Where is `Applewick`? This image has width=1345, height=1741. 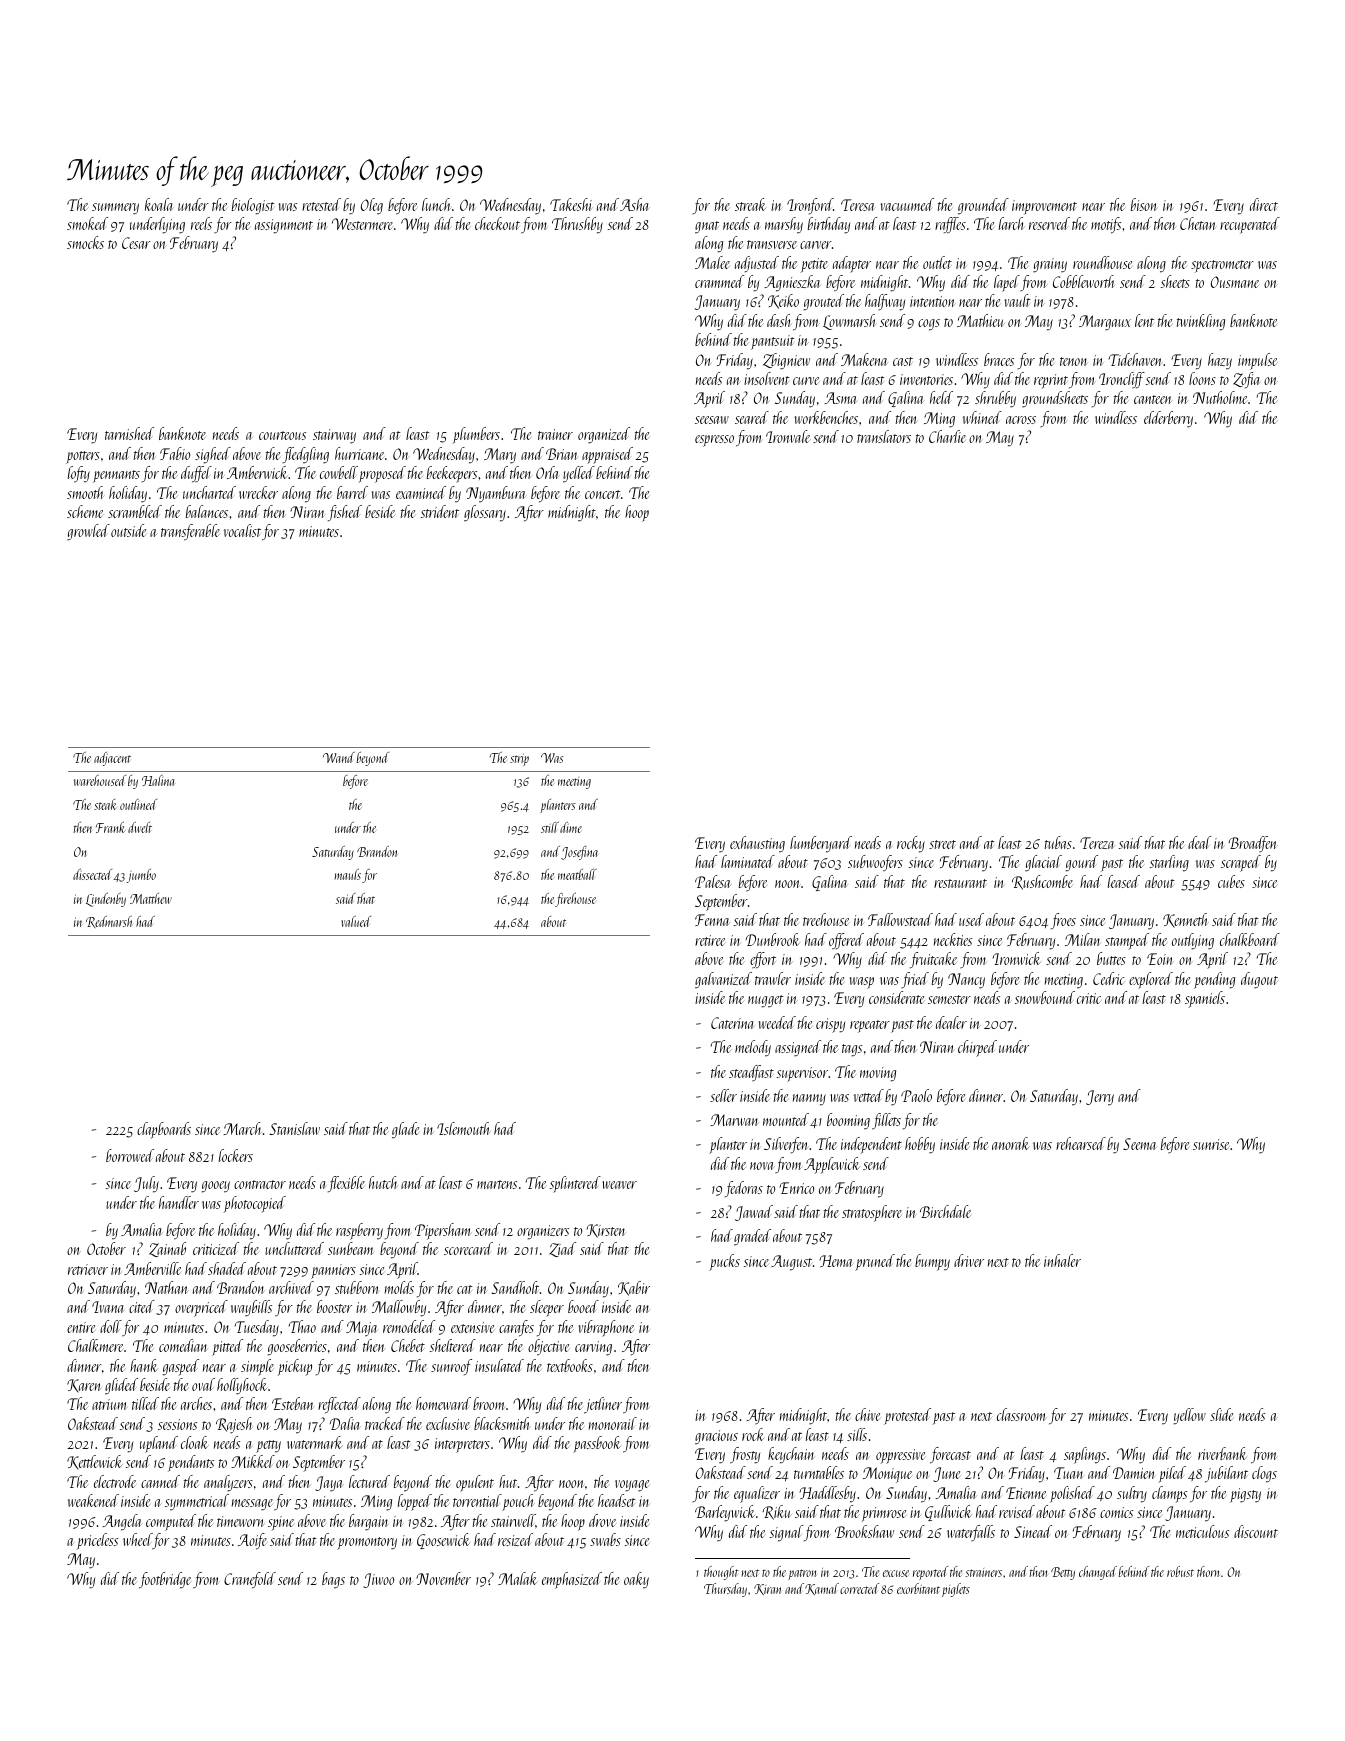 Applewick is located at coordinates (832, 1165).
